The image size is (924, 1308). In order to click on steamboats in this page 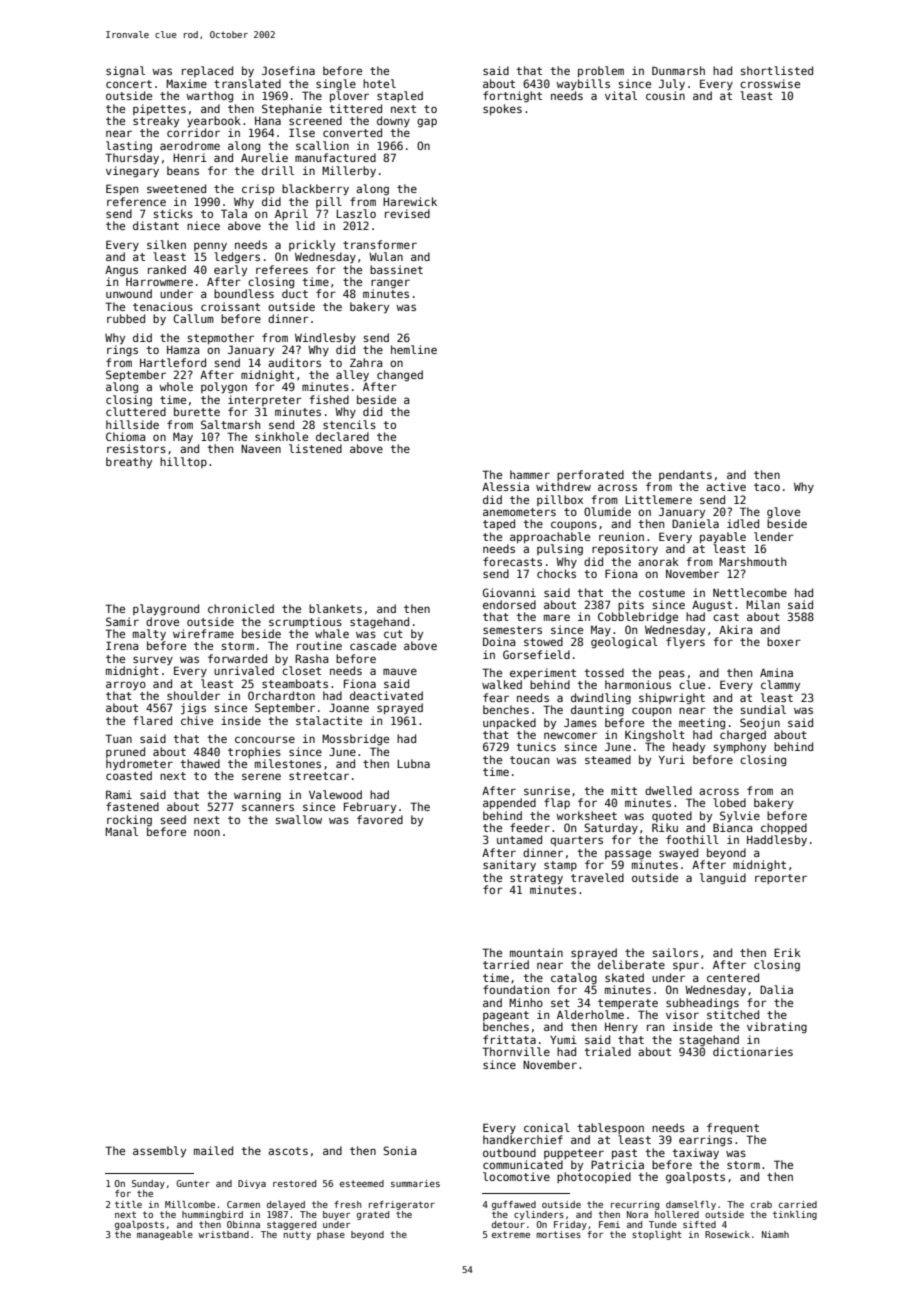, I will do `click(295, 683)`.
